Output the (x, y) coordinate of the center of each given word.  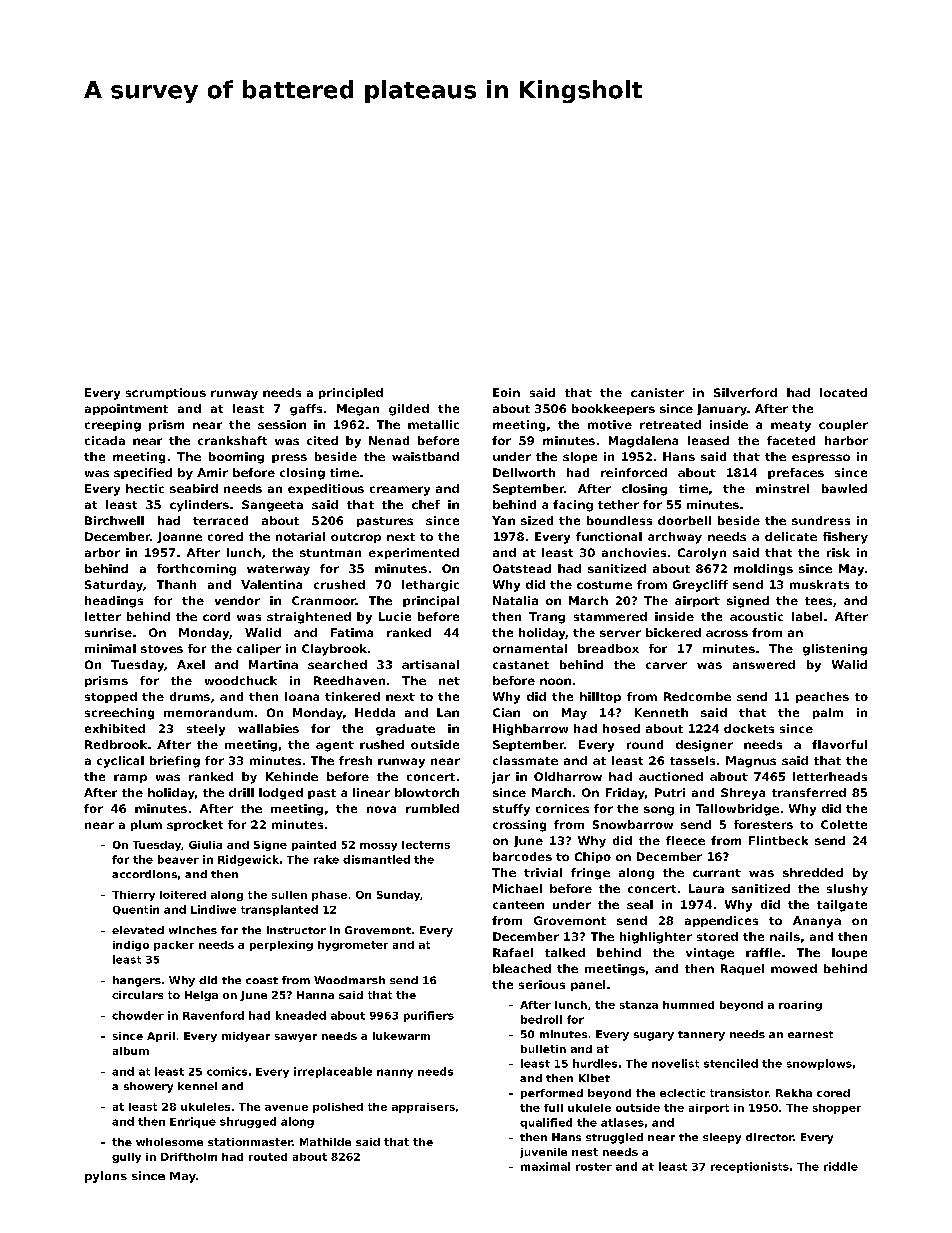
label (807, 616)
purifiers (429, 1016)
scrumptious (166, 393)
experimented (414, 553)
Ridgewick (248, 860)
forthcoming (196, 570)
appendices (721, 921)
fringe (590, 874)
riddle (841, 1166)
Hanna (315, 995)
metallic (433, 424)
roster (594, 1167)
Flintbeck (778, 840)
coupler (843, 425)
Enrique (193, 1122)
